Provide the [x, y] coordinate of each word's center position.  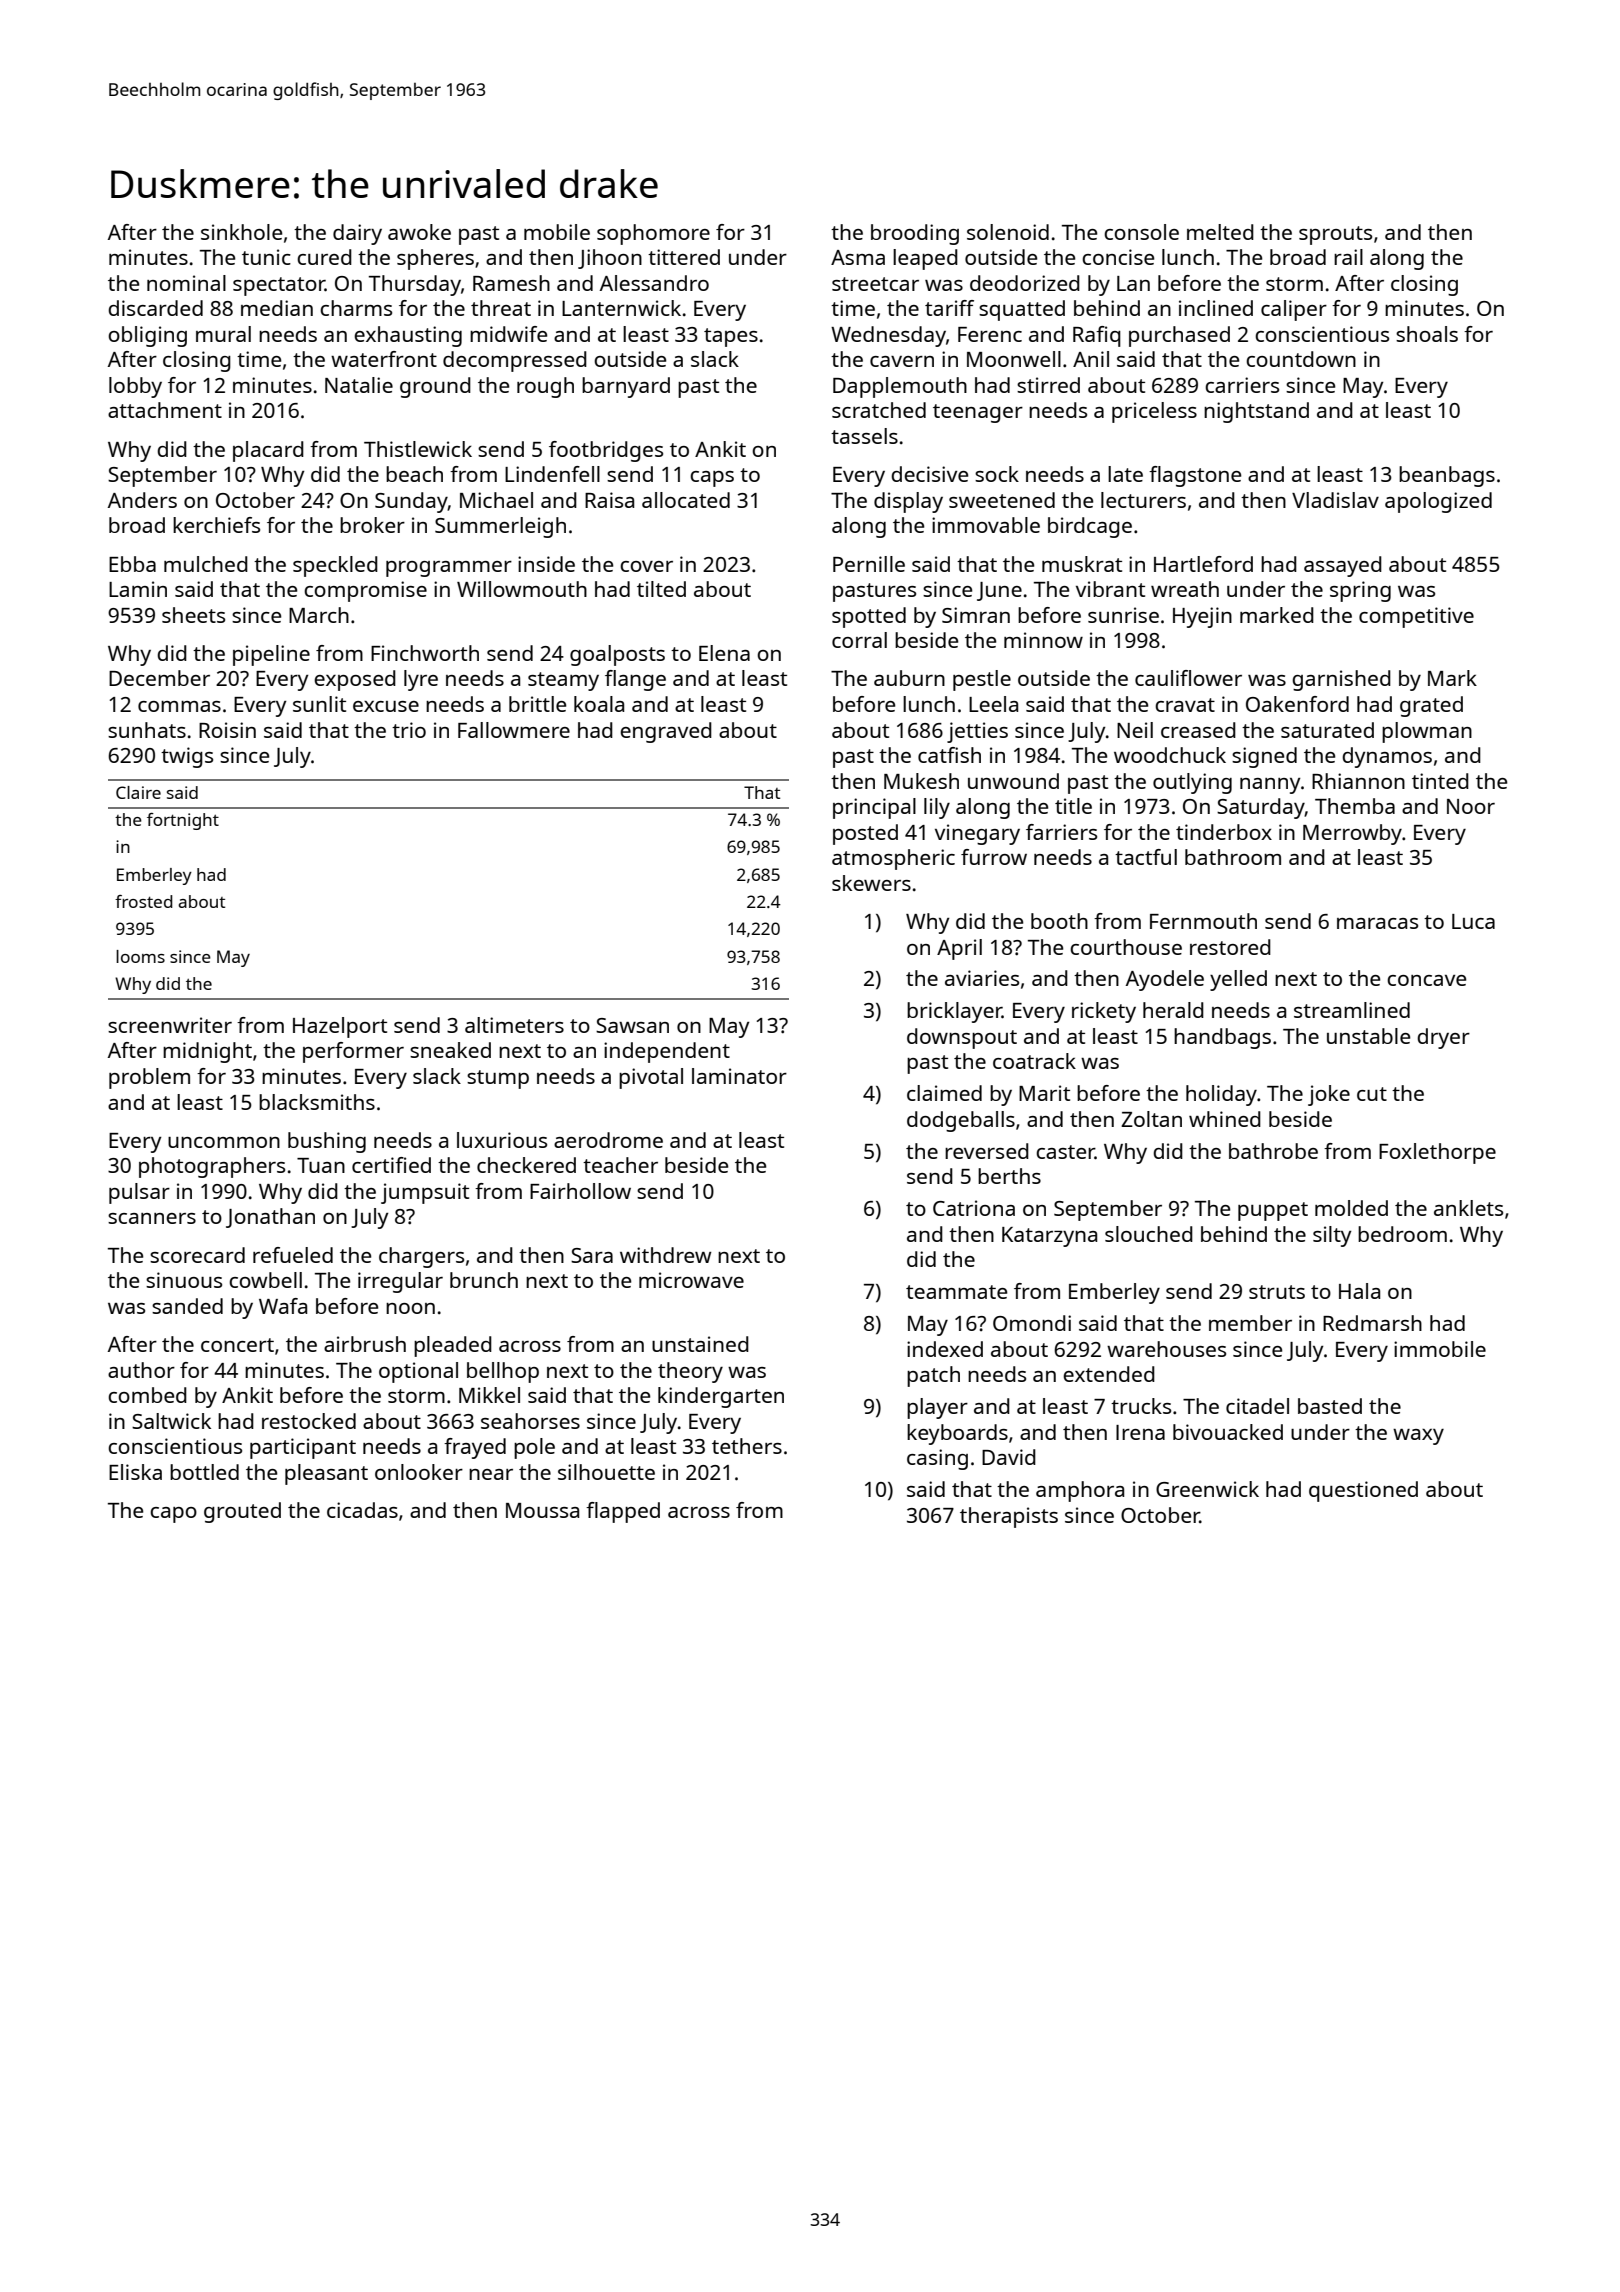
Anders [142, 500]
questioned [1363, 1491]
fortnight [183, 821]
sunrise [1123, 615]
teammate [956, 1292]
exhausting [408, 336]
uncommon [224, 1142]
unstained [700, 1344]
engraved [666, 732]
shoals [1427, 334]
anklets [1468, 1208]
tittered [684, 257]
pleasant [326, 1474]
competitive [1416, 617]
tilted [661, 589]
